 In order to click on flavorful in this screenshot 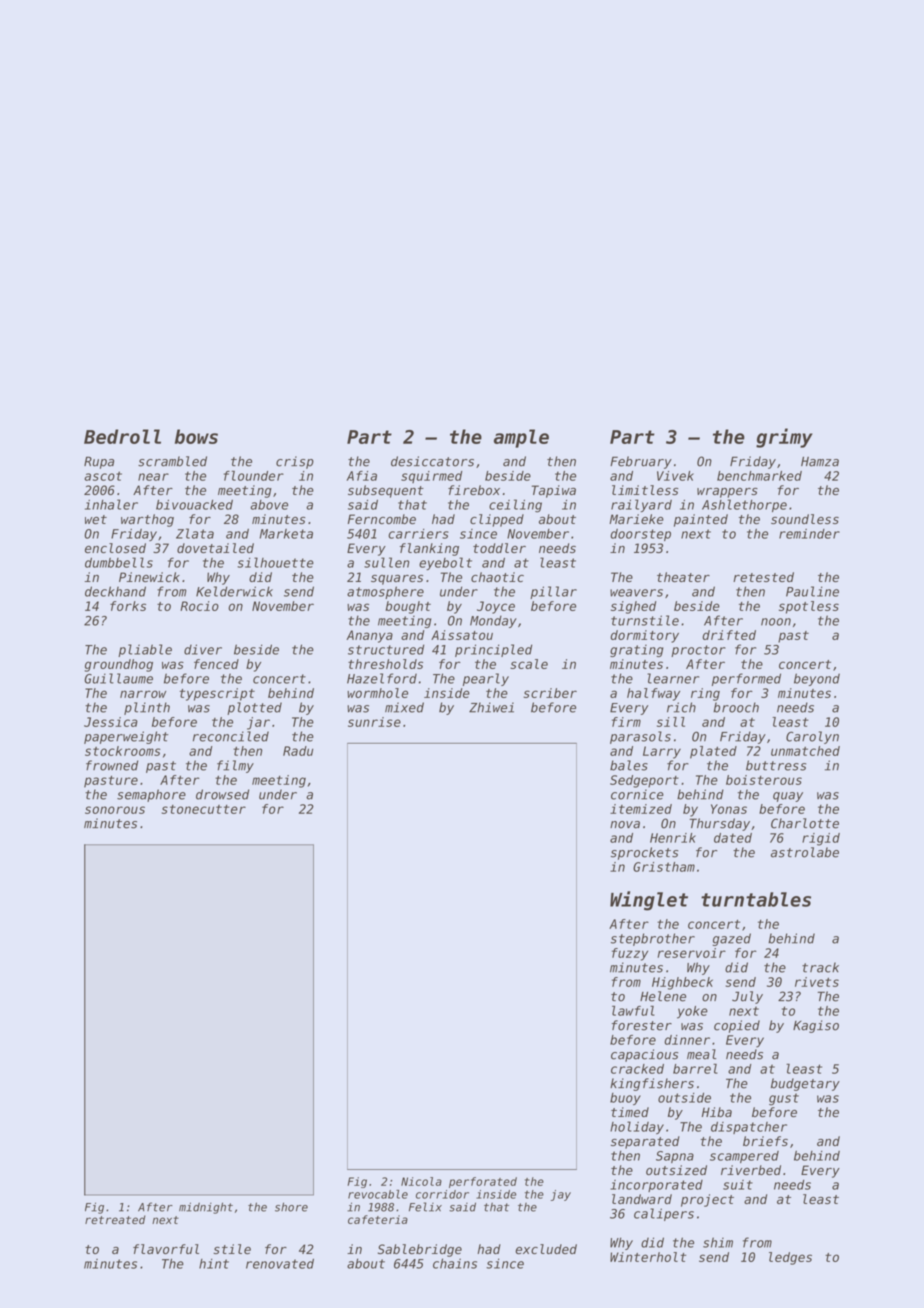, I will do `click(166, 1249)`.
